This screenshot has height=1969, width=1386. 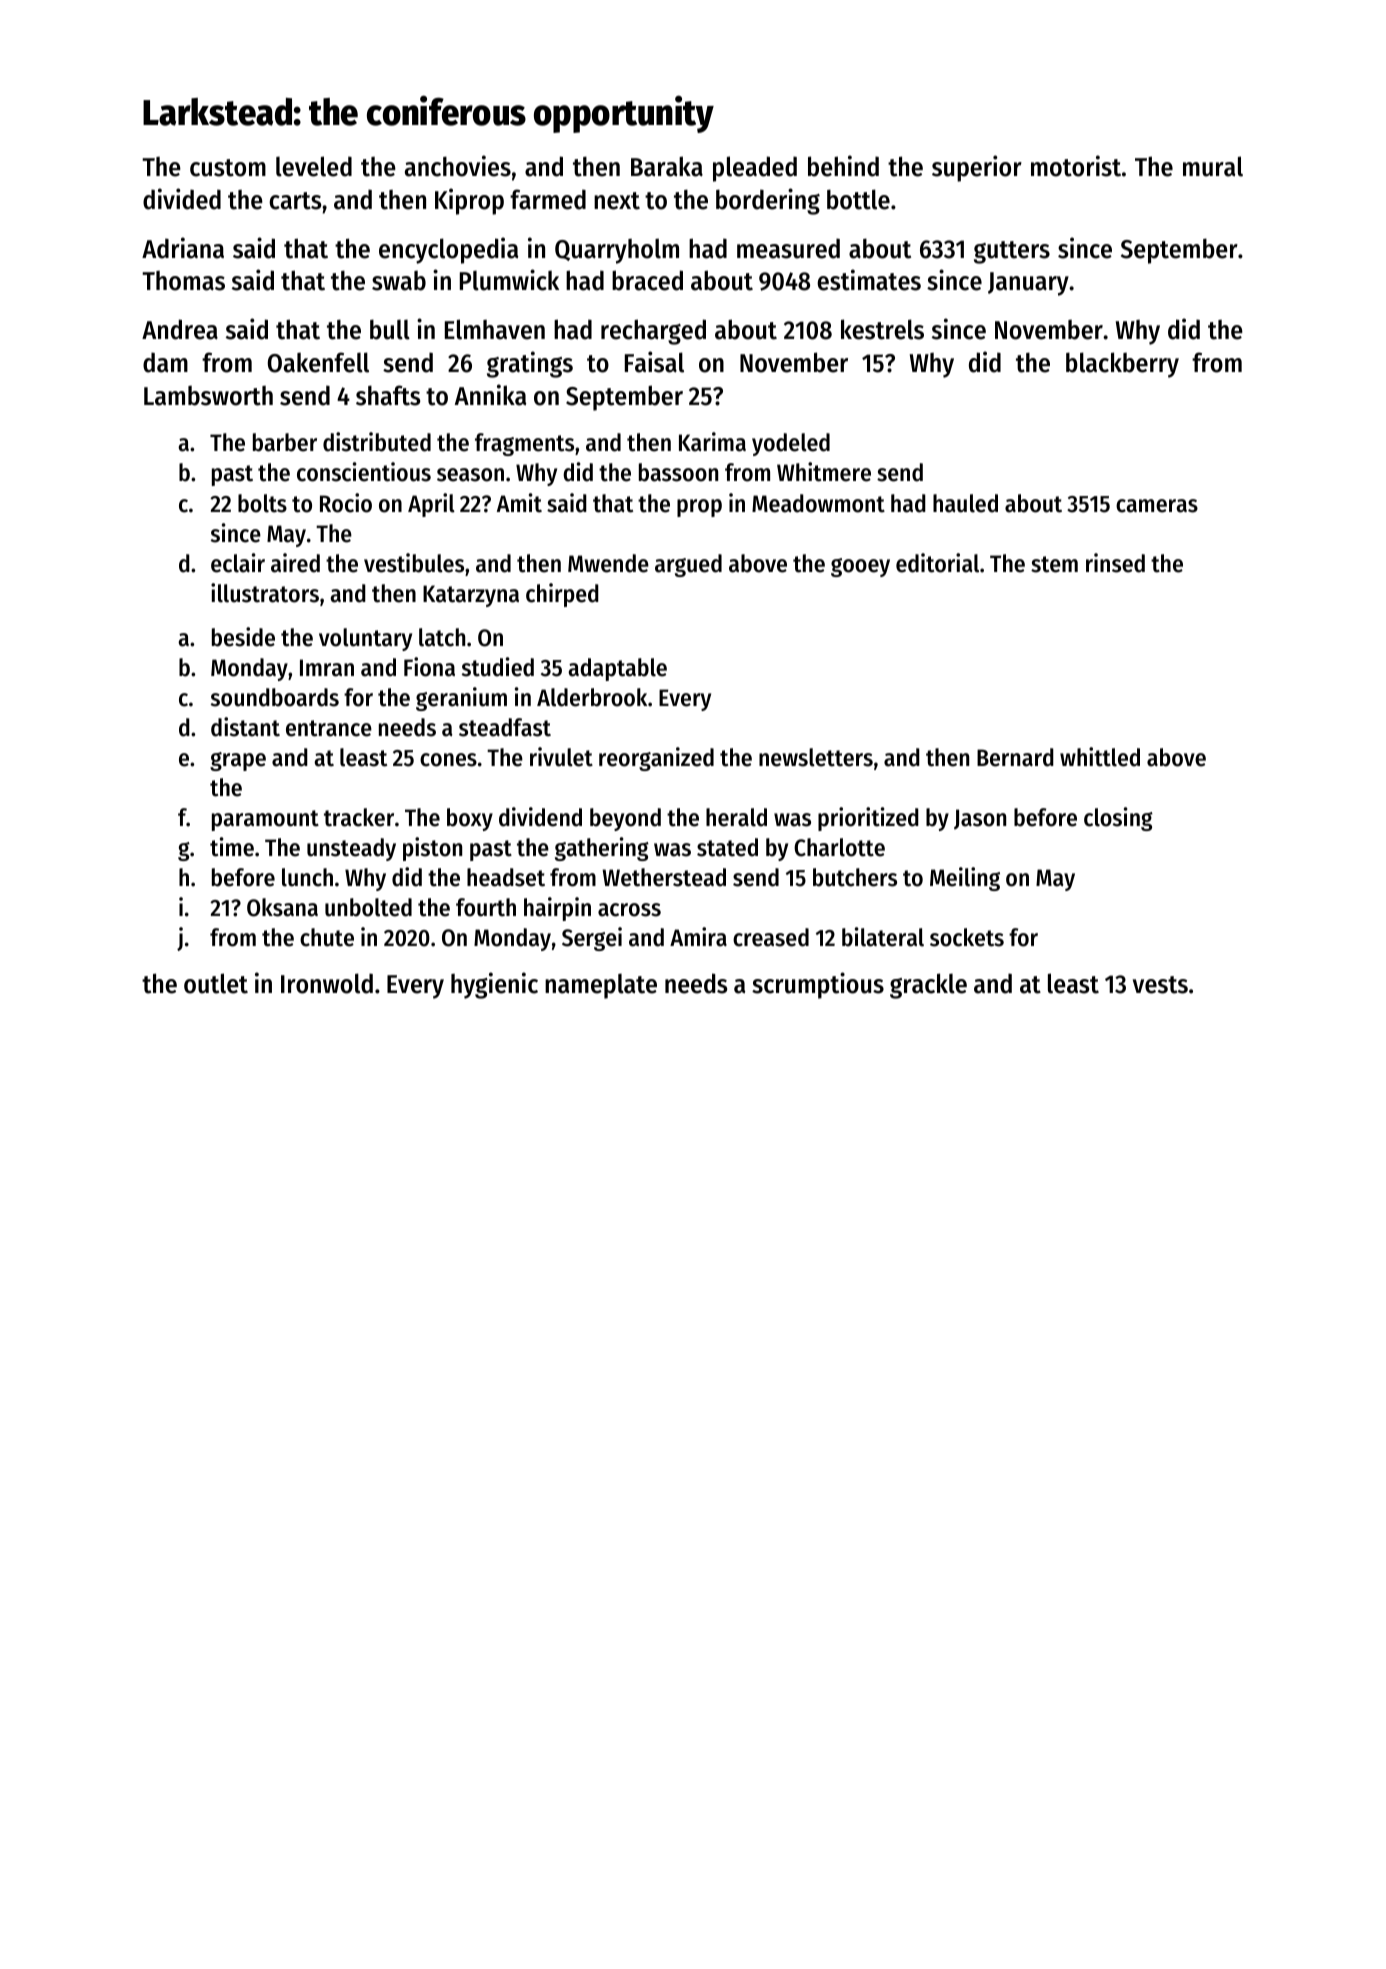 What do you see at coordinates (228, 168) in the screenshot?
I see `custom` at bounding box center [228, 168].
